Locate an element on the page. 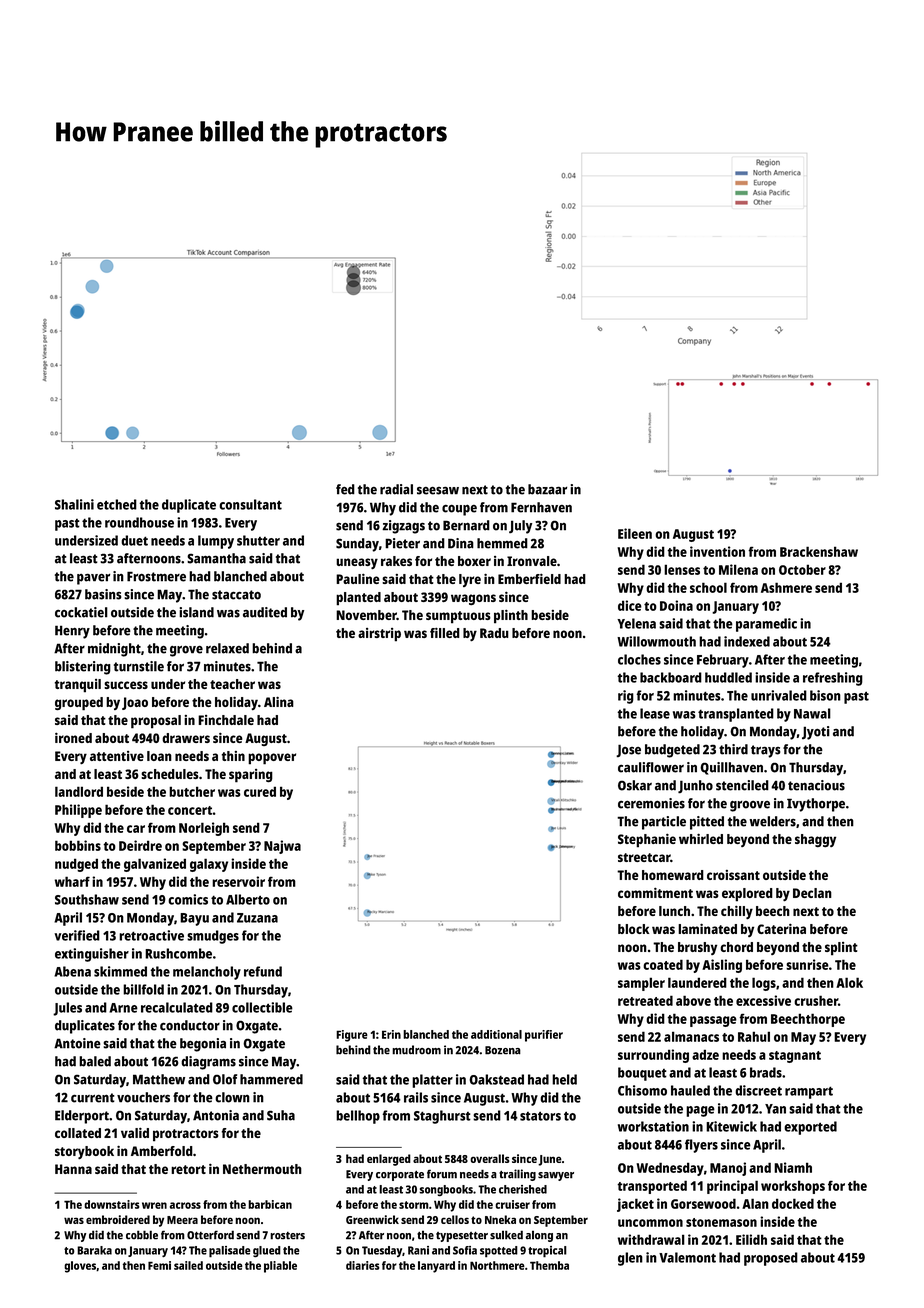  bazaar is located at coordinates (547, 489).
